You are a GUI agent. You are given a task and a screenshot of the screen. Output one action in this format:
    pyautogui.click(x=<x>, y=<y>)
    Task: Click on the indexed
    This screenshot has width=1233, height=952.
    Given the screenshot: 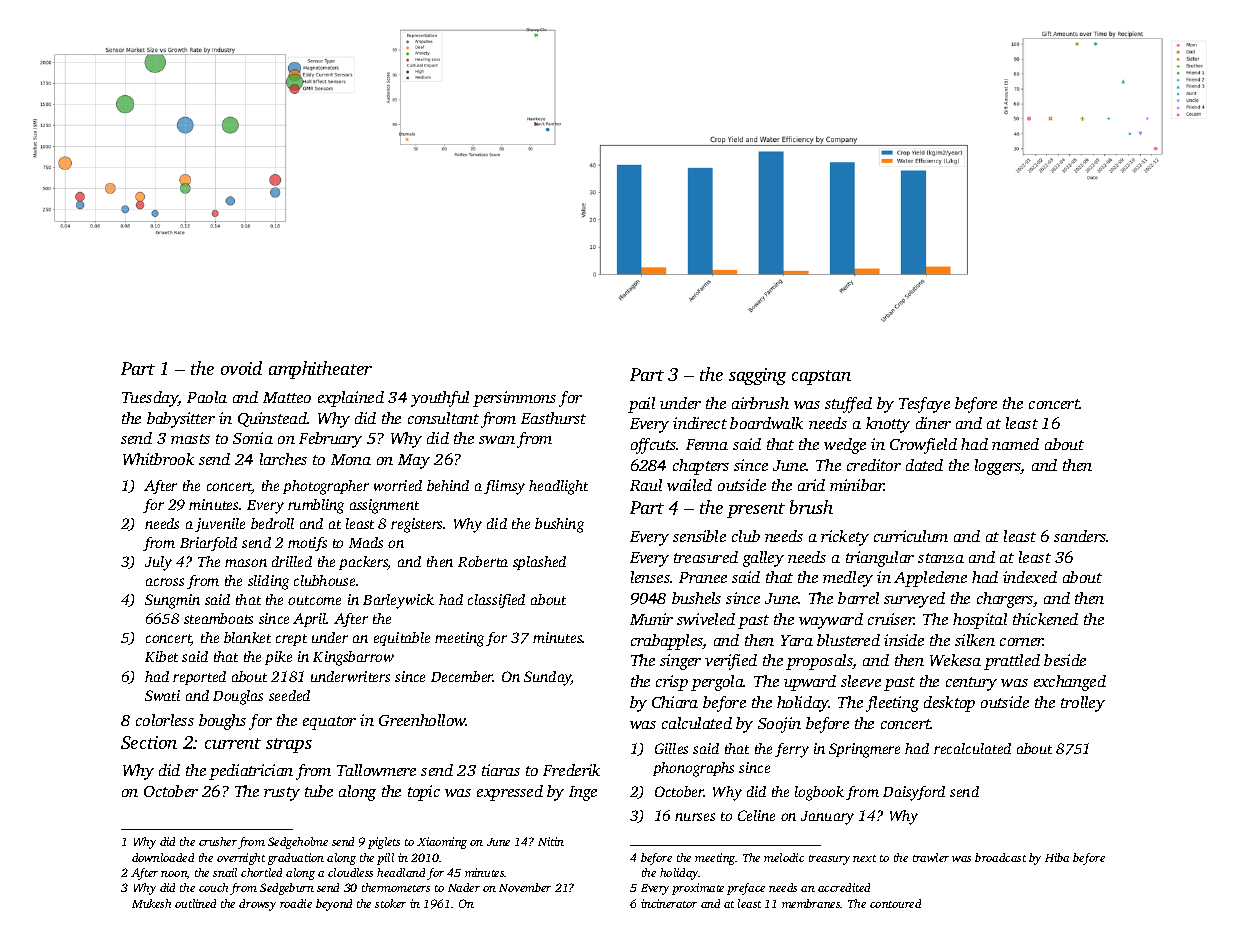 What is the action you would take?
    pyautogui.click(x=1030, y=577)
